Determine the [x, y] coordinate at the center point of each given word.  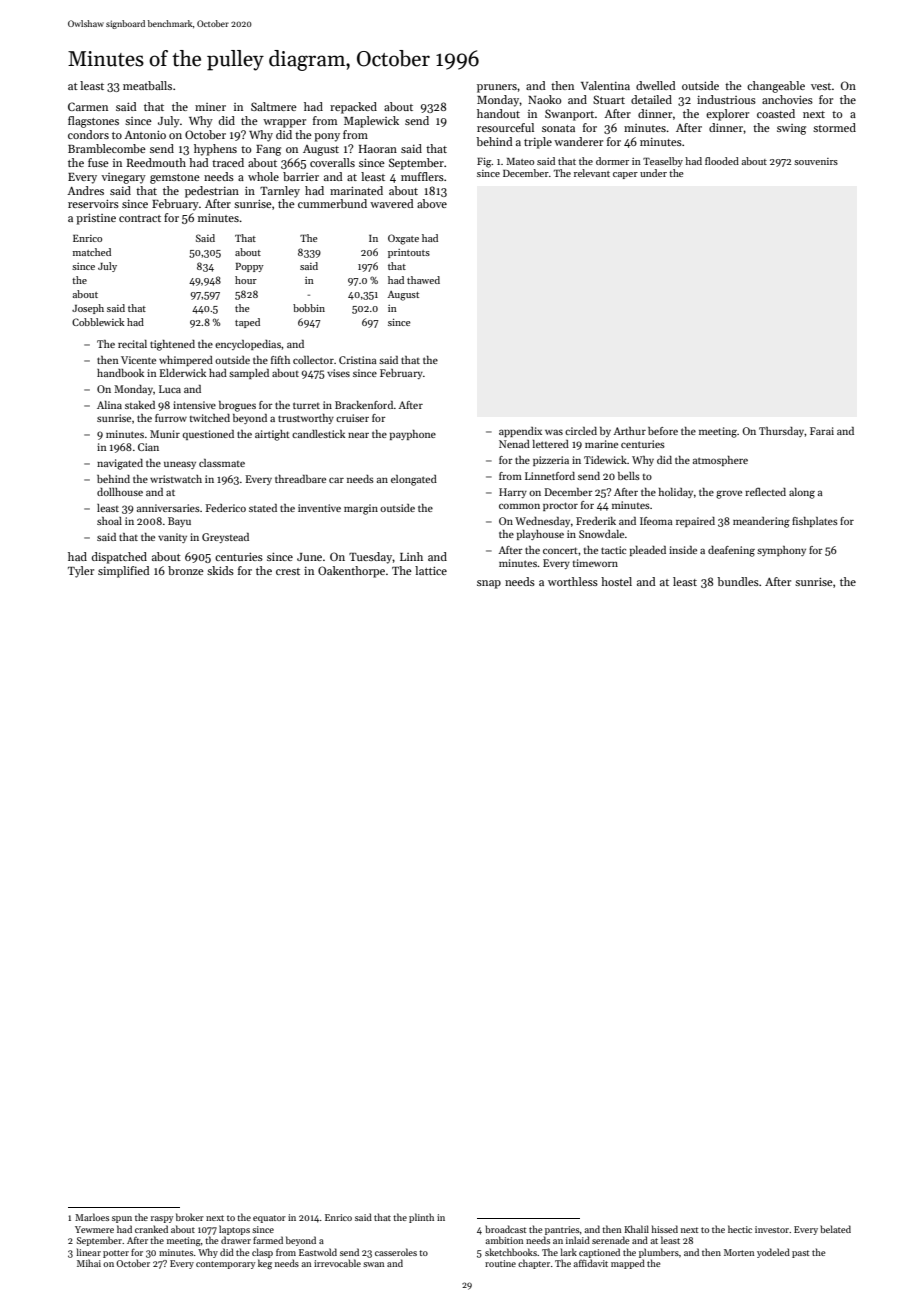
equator [269, 1219]
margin [361, 509]
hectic [740, 1229]
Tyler [81, 572]
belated [835, 1229]
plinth [421, 1218]
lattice [431, 570]
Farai [822, 431]
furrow [171, 418]
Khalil [636, 1229]
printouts [409, 253]
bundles [738, 581]
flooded [722, 161]
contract [140, 218]
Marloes [92, 1217]
